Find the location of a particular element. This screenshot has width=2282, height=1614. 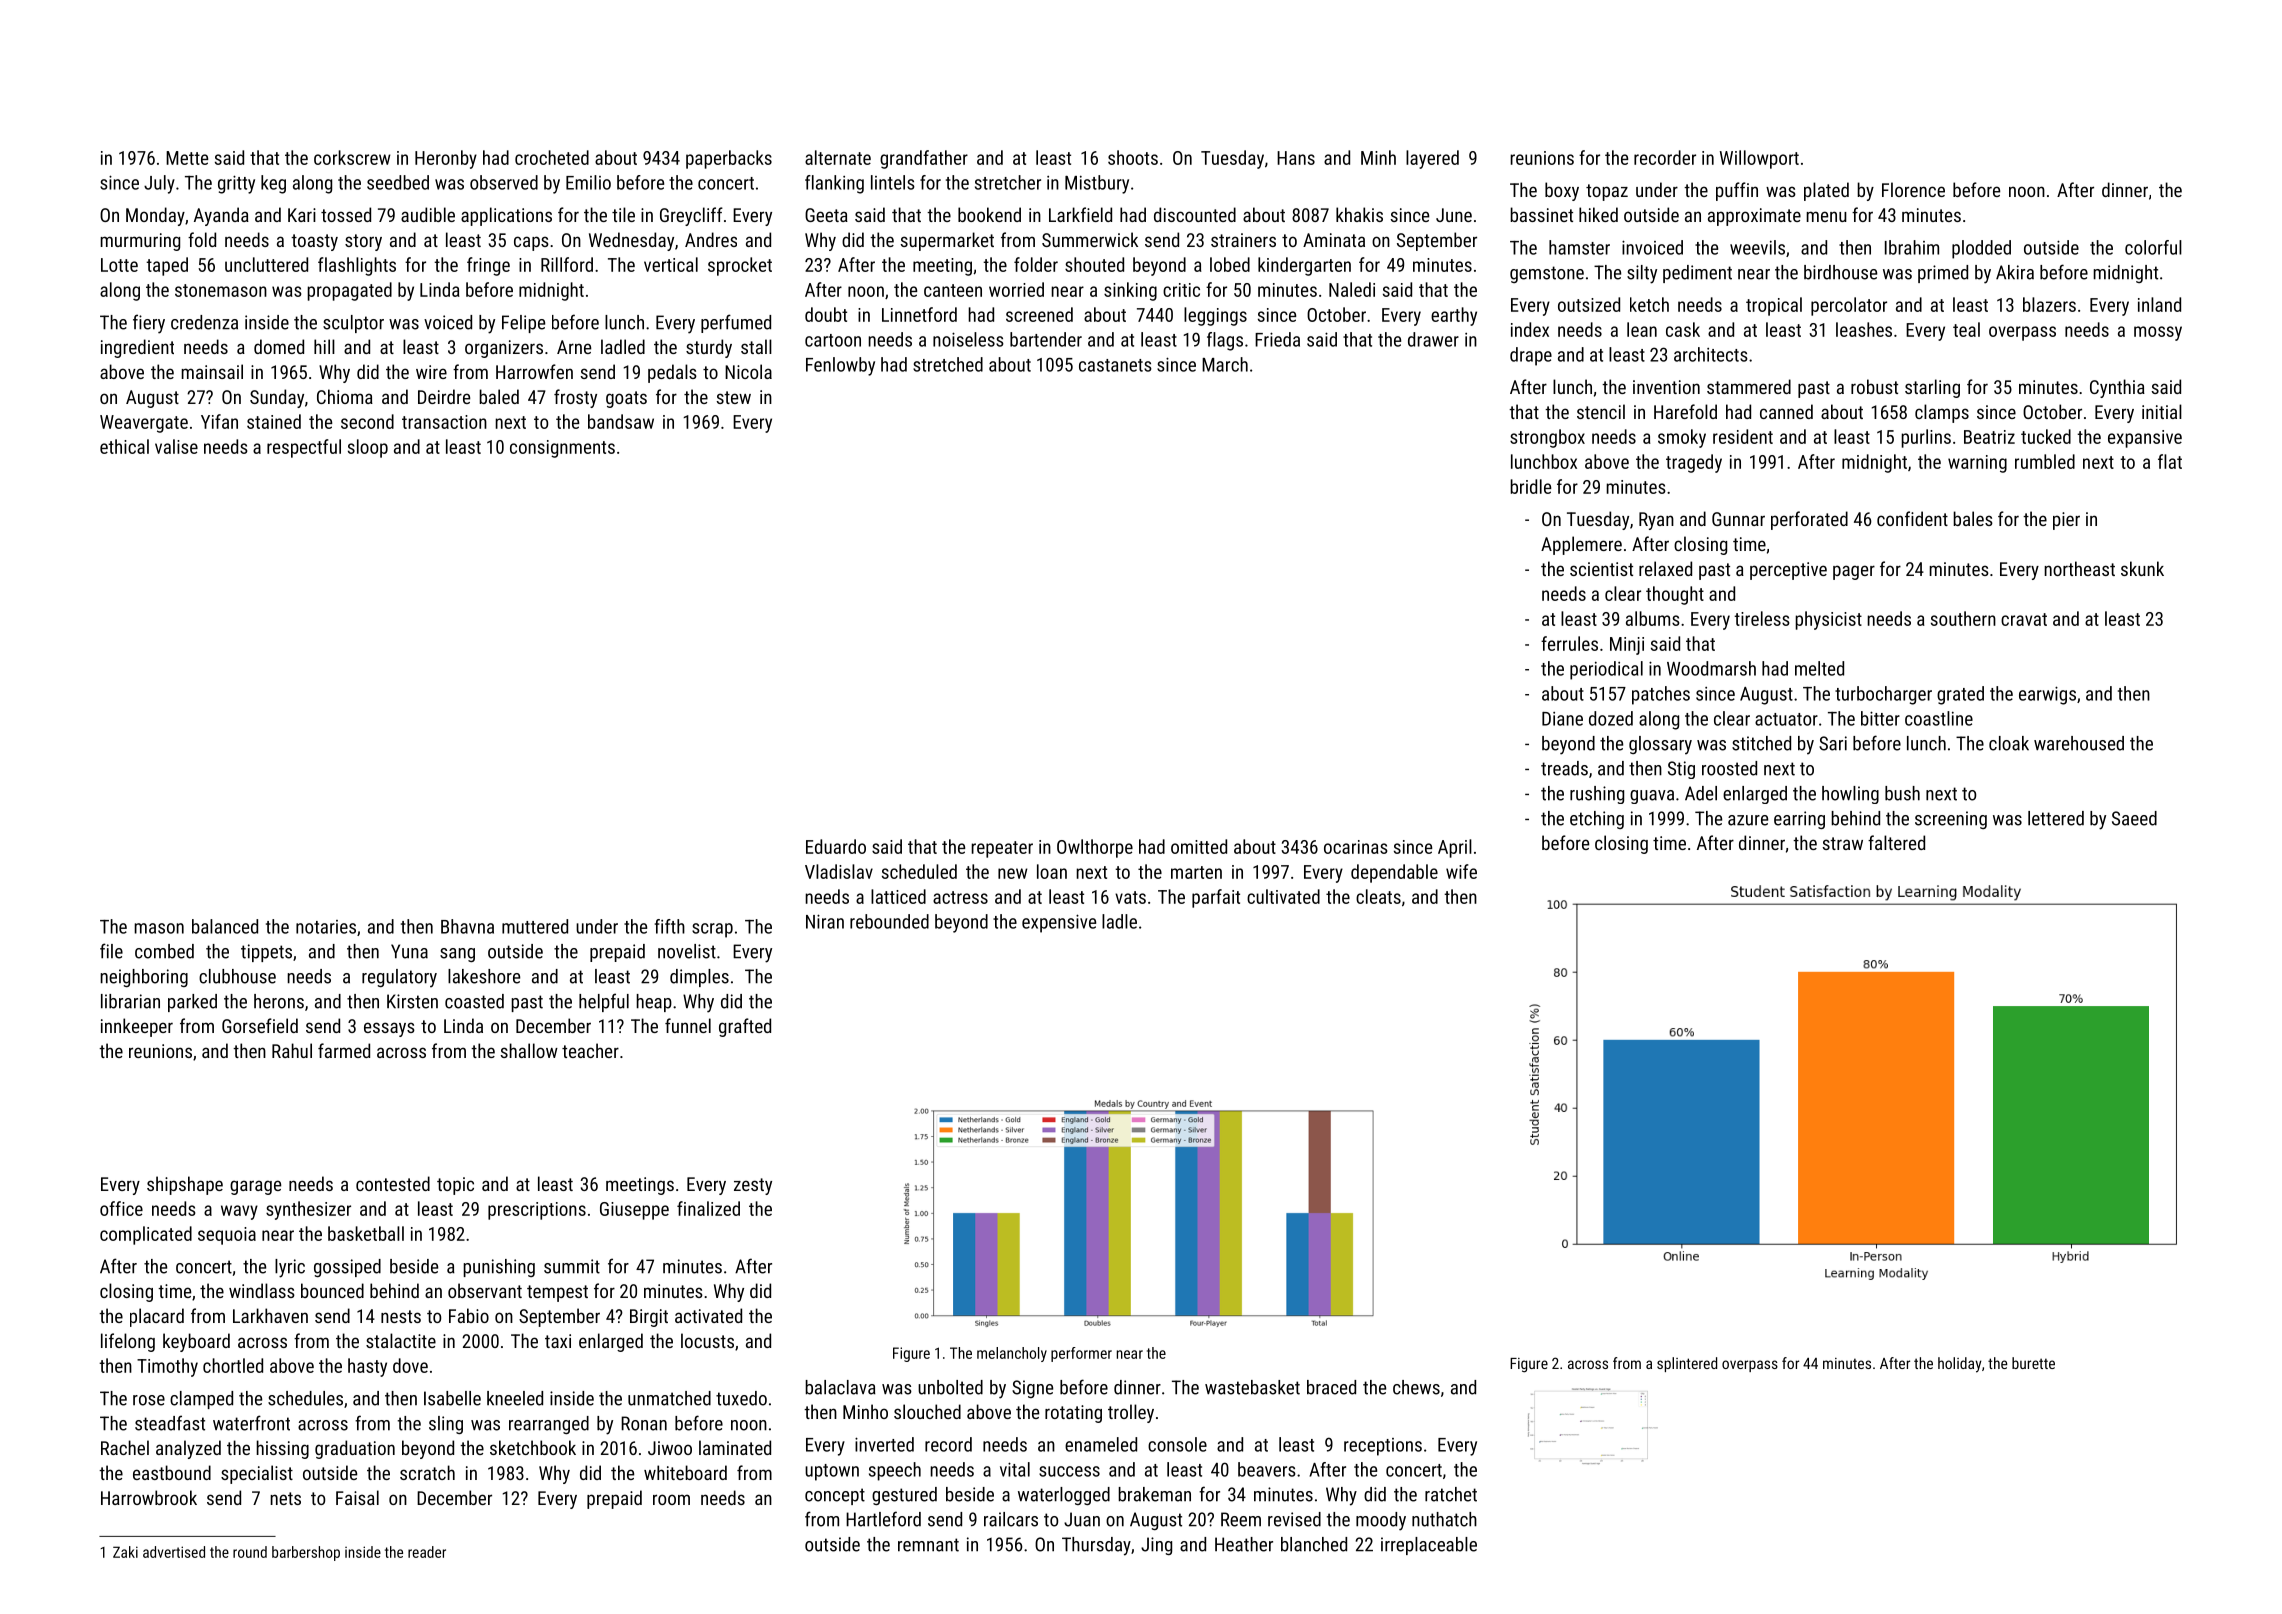

prescriptions is located at coordinates (537, 1211).
